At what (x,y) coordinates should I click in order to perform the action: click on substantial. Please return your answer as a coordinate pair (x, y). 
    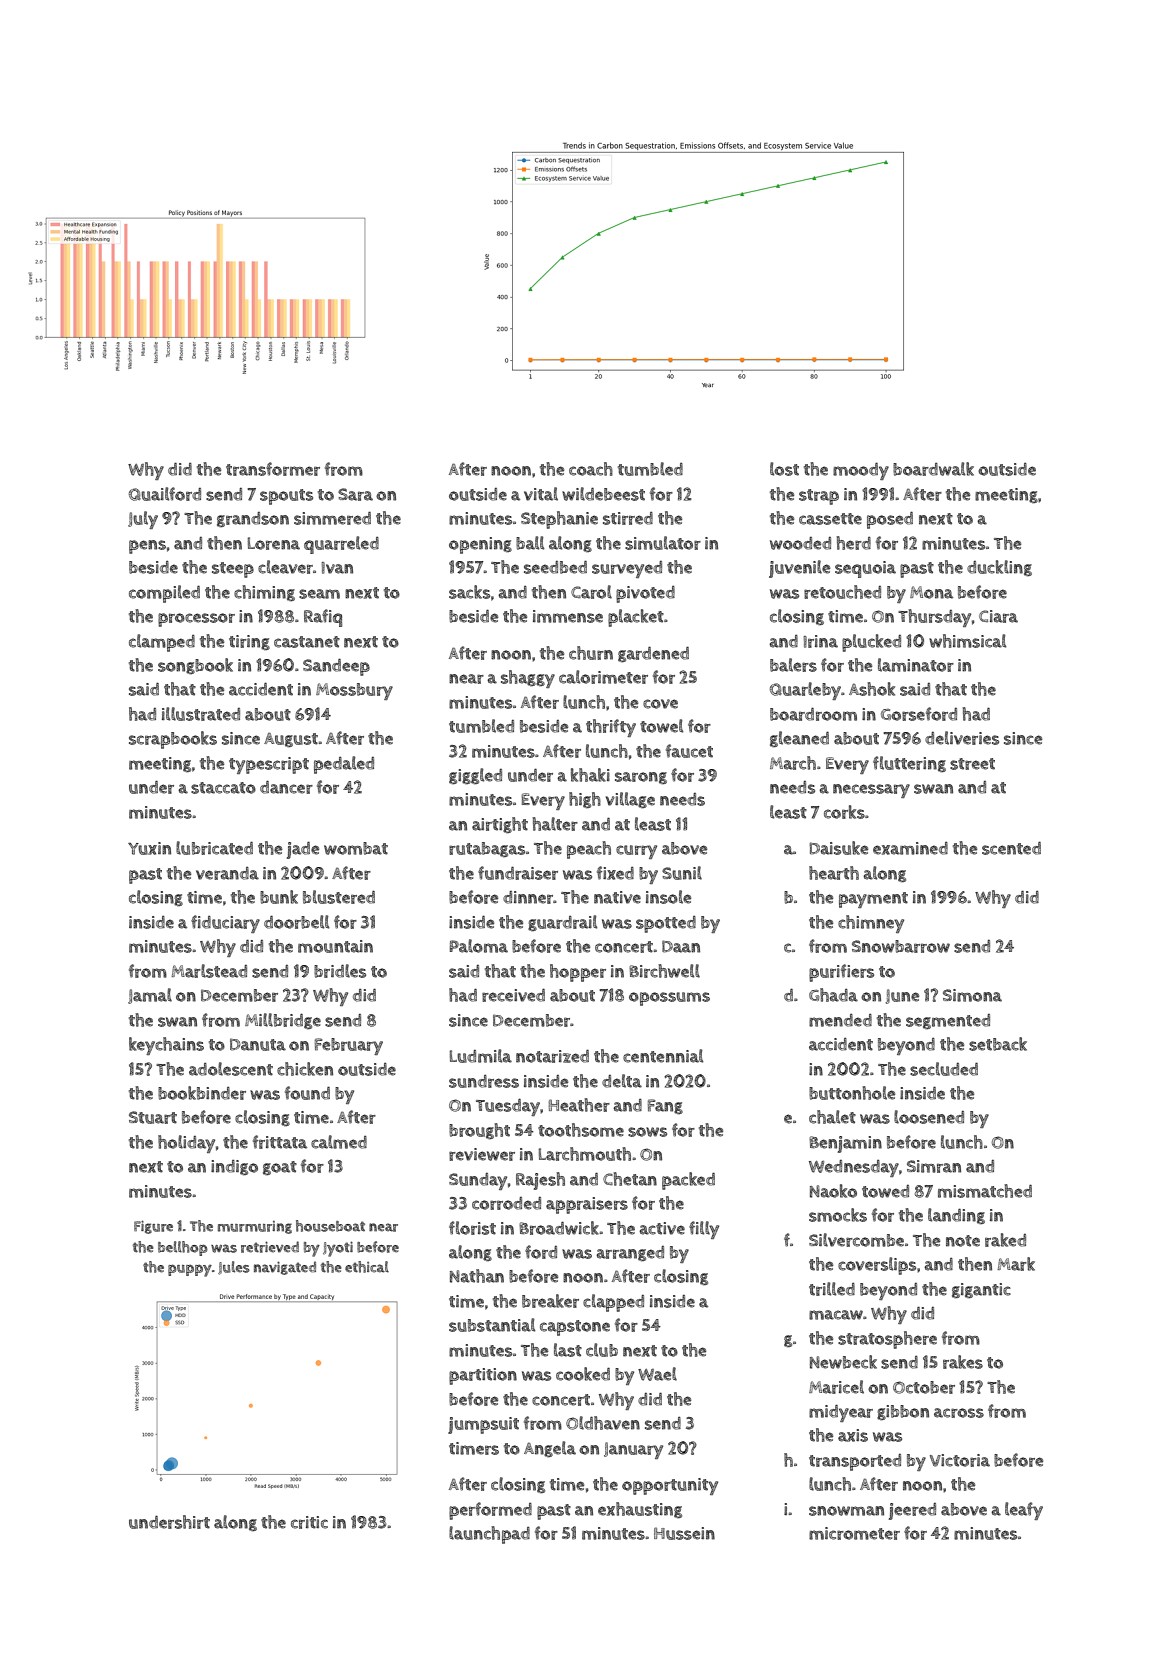
    Looking at the image, I should click on (492, 1325).
